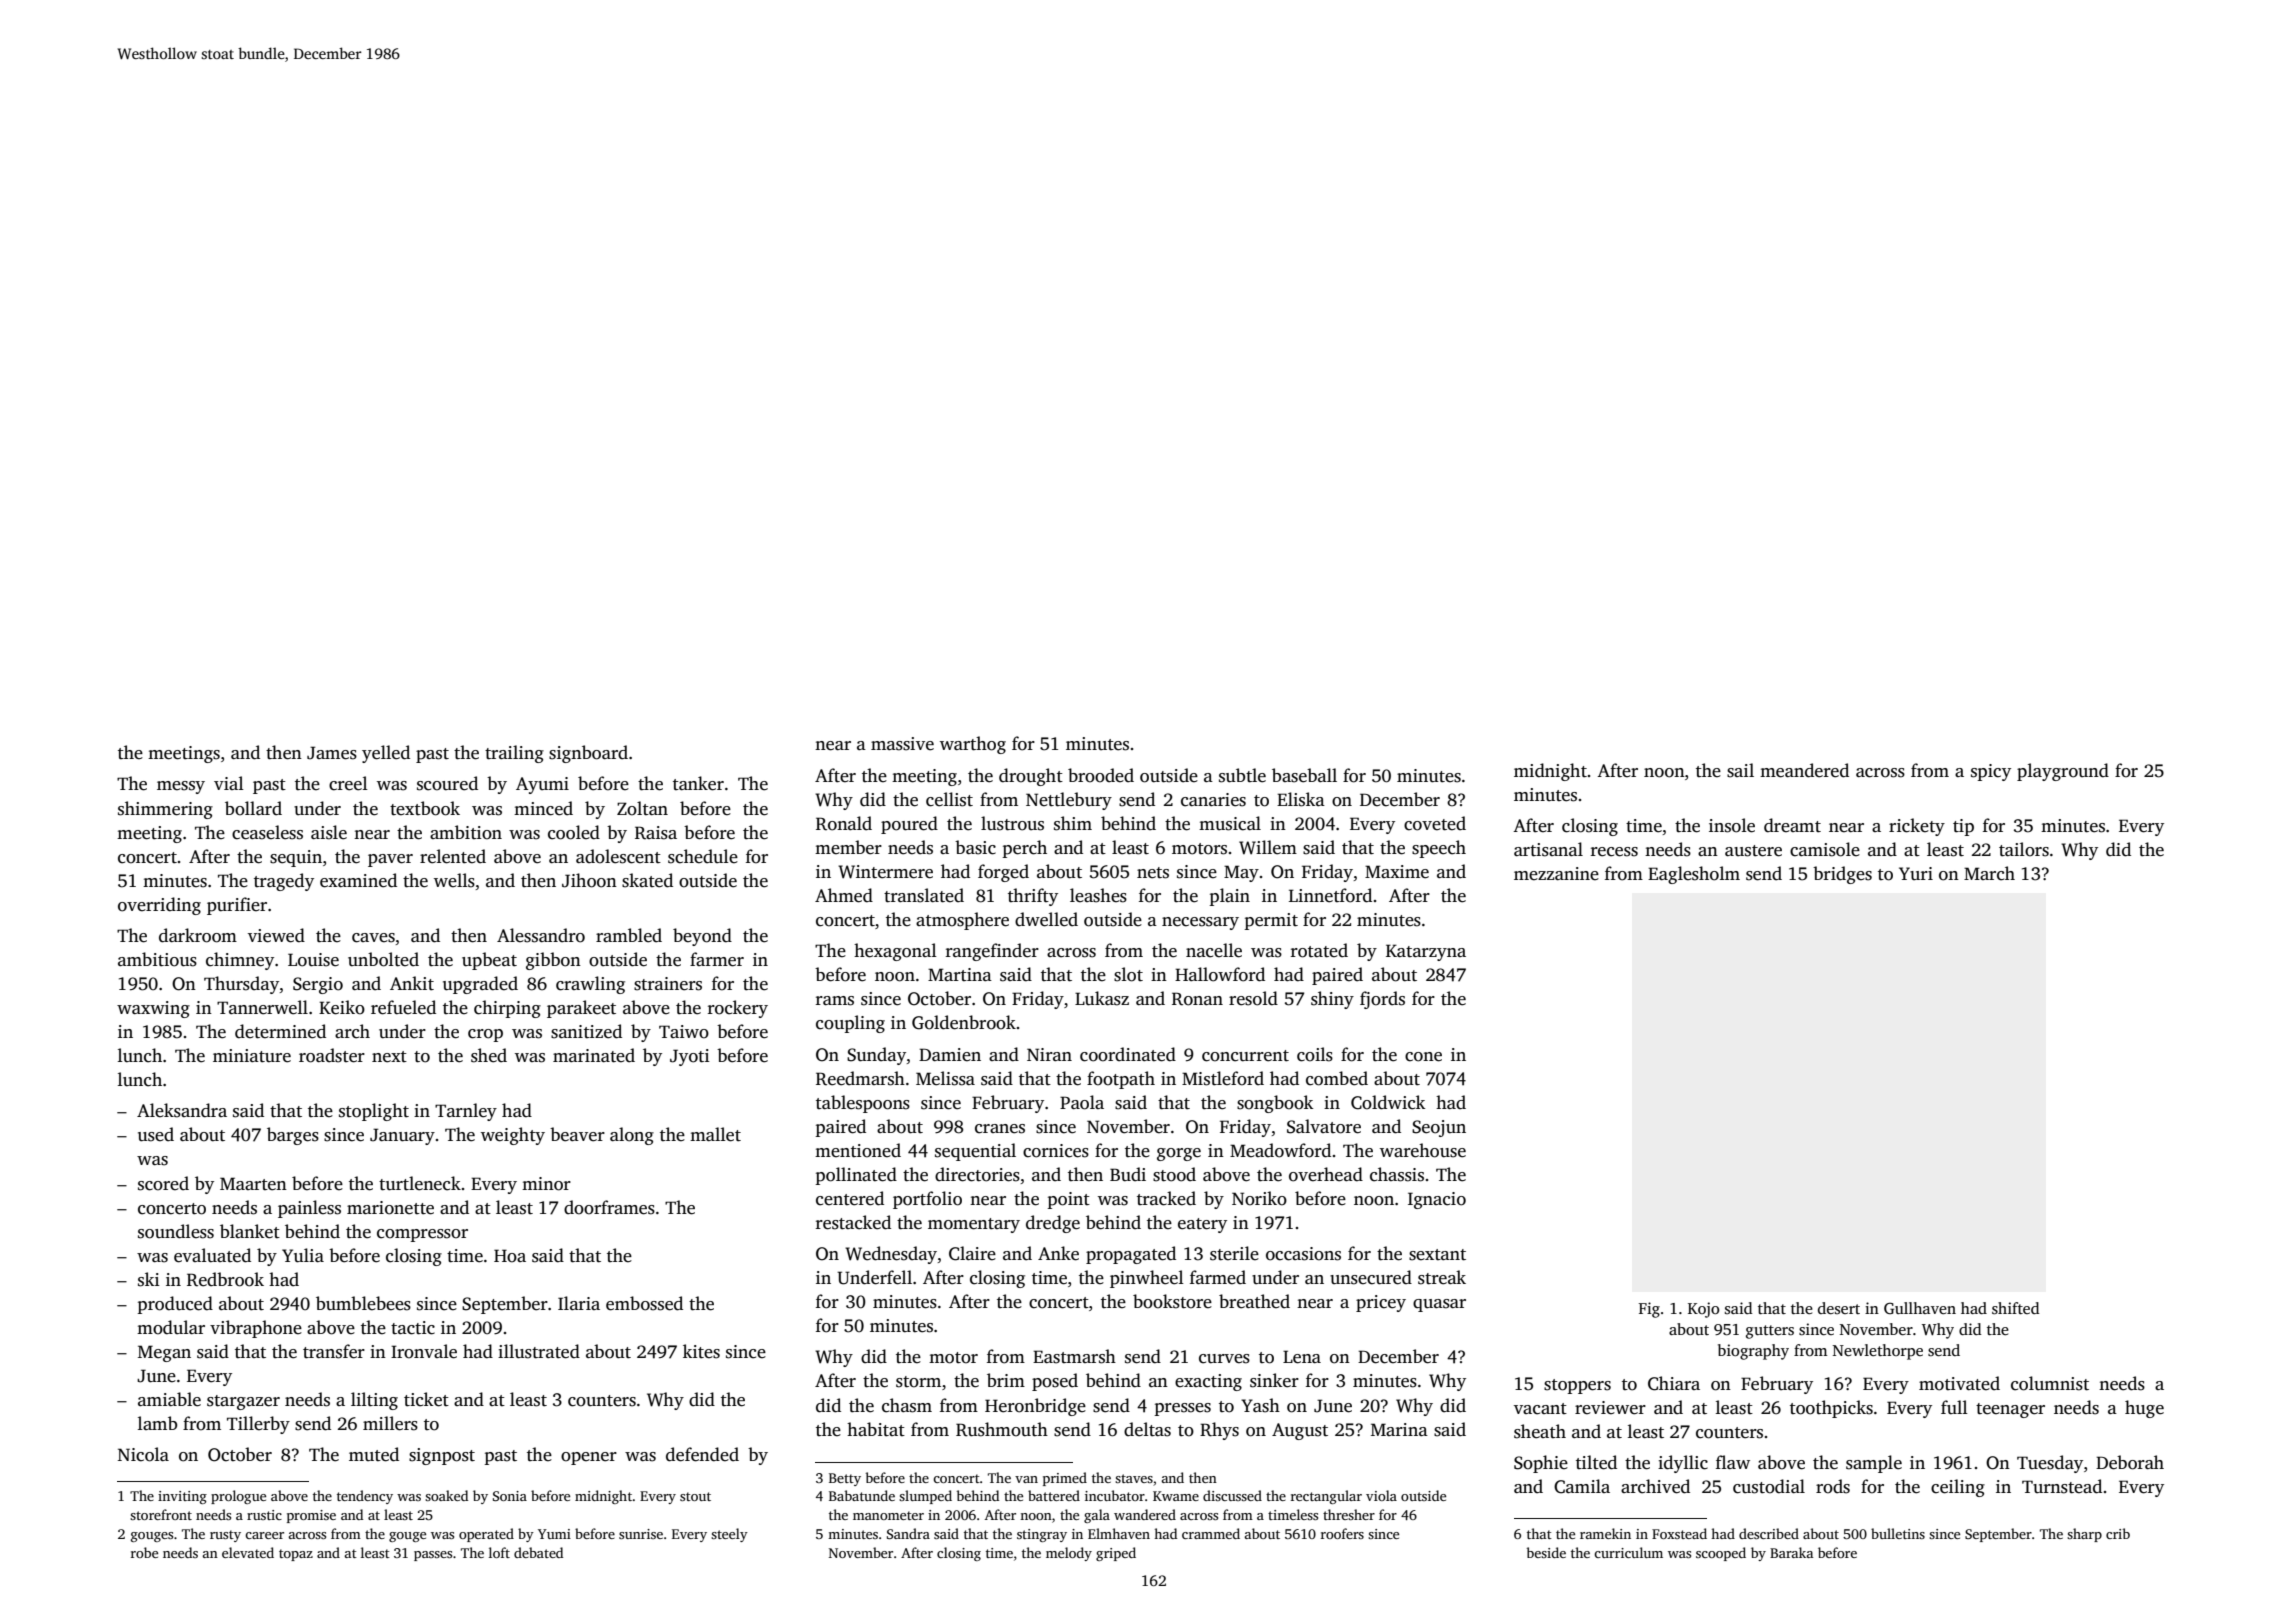  Describe the element at coordinates (348, 783) in the document. I see `creel` at that location.
